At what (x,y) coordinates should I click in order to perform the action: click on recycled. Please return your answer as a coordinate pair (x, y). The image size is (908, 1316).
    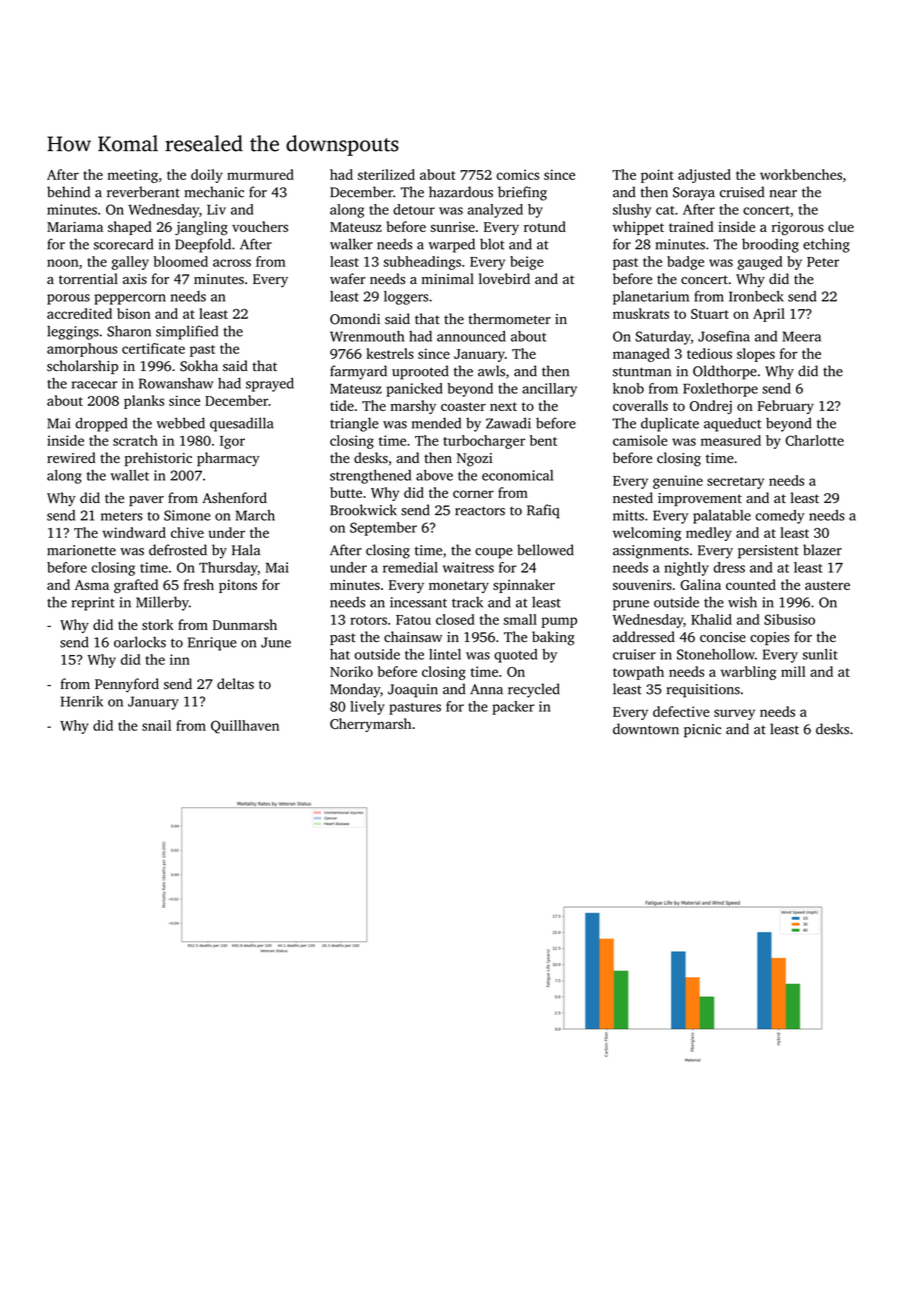
    Looking at the image, I should click on (534, 690).
